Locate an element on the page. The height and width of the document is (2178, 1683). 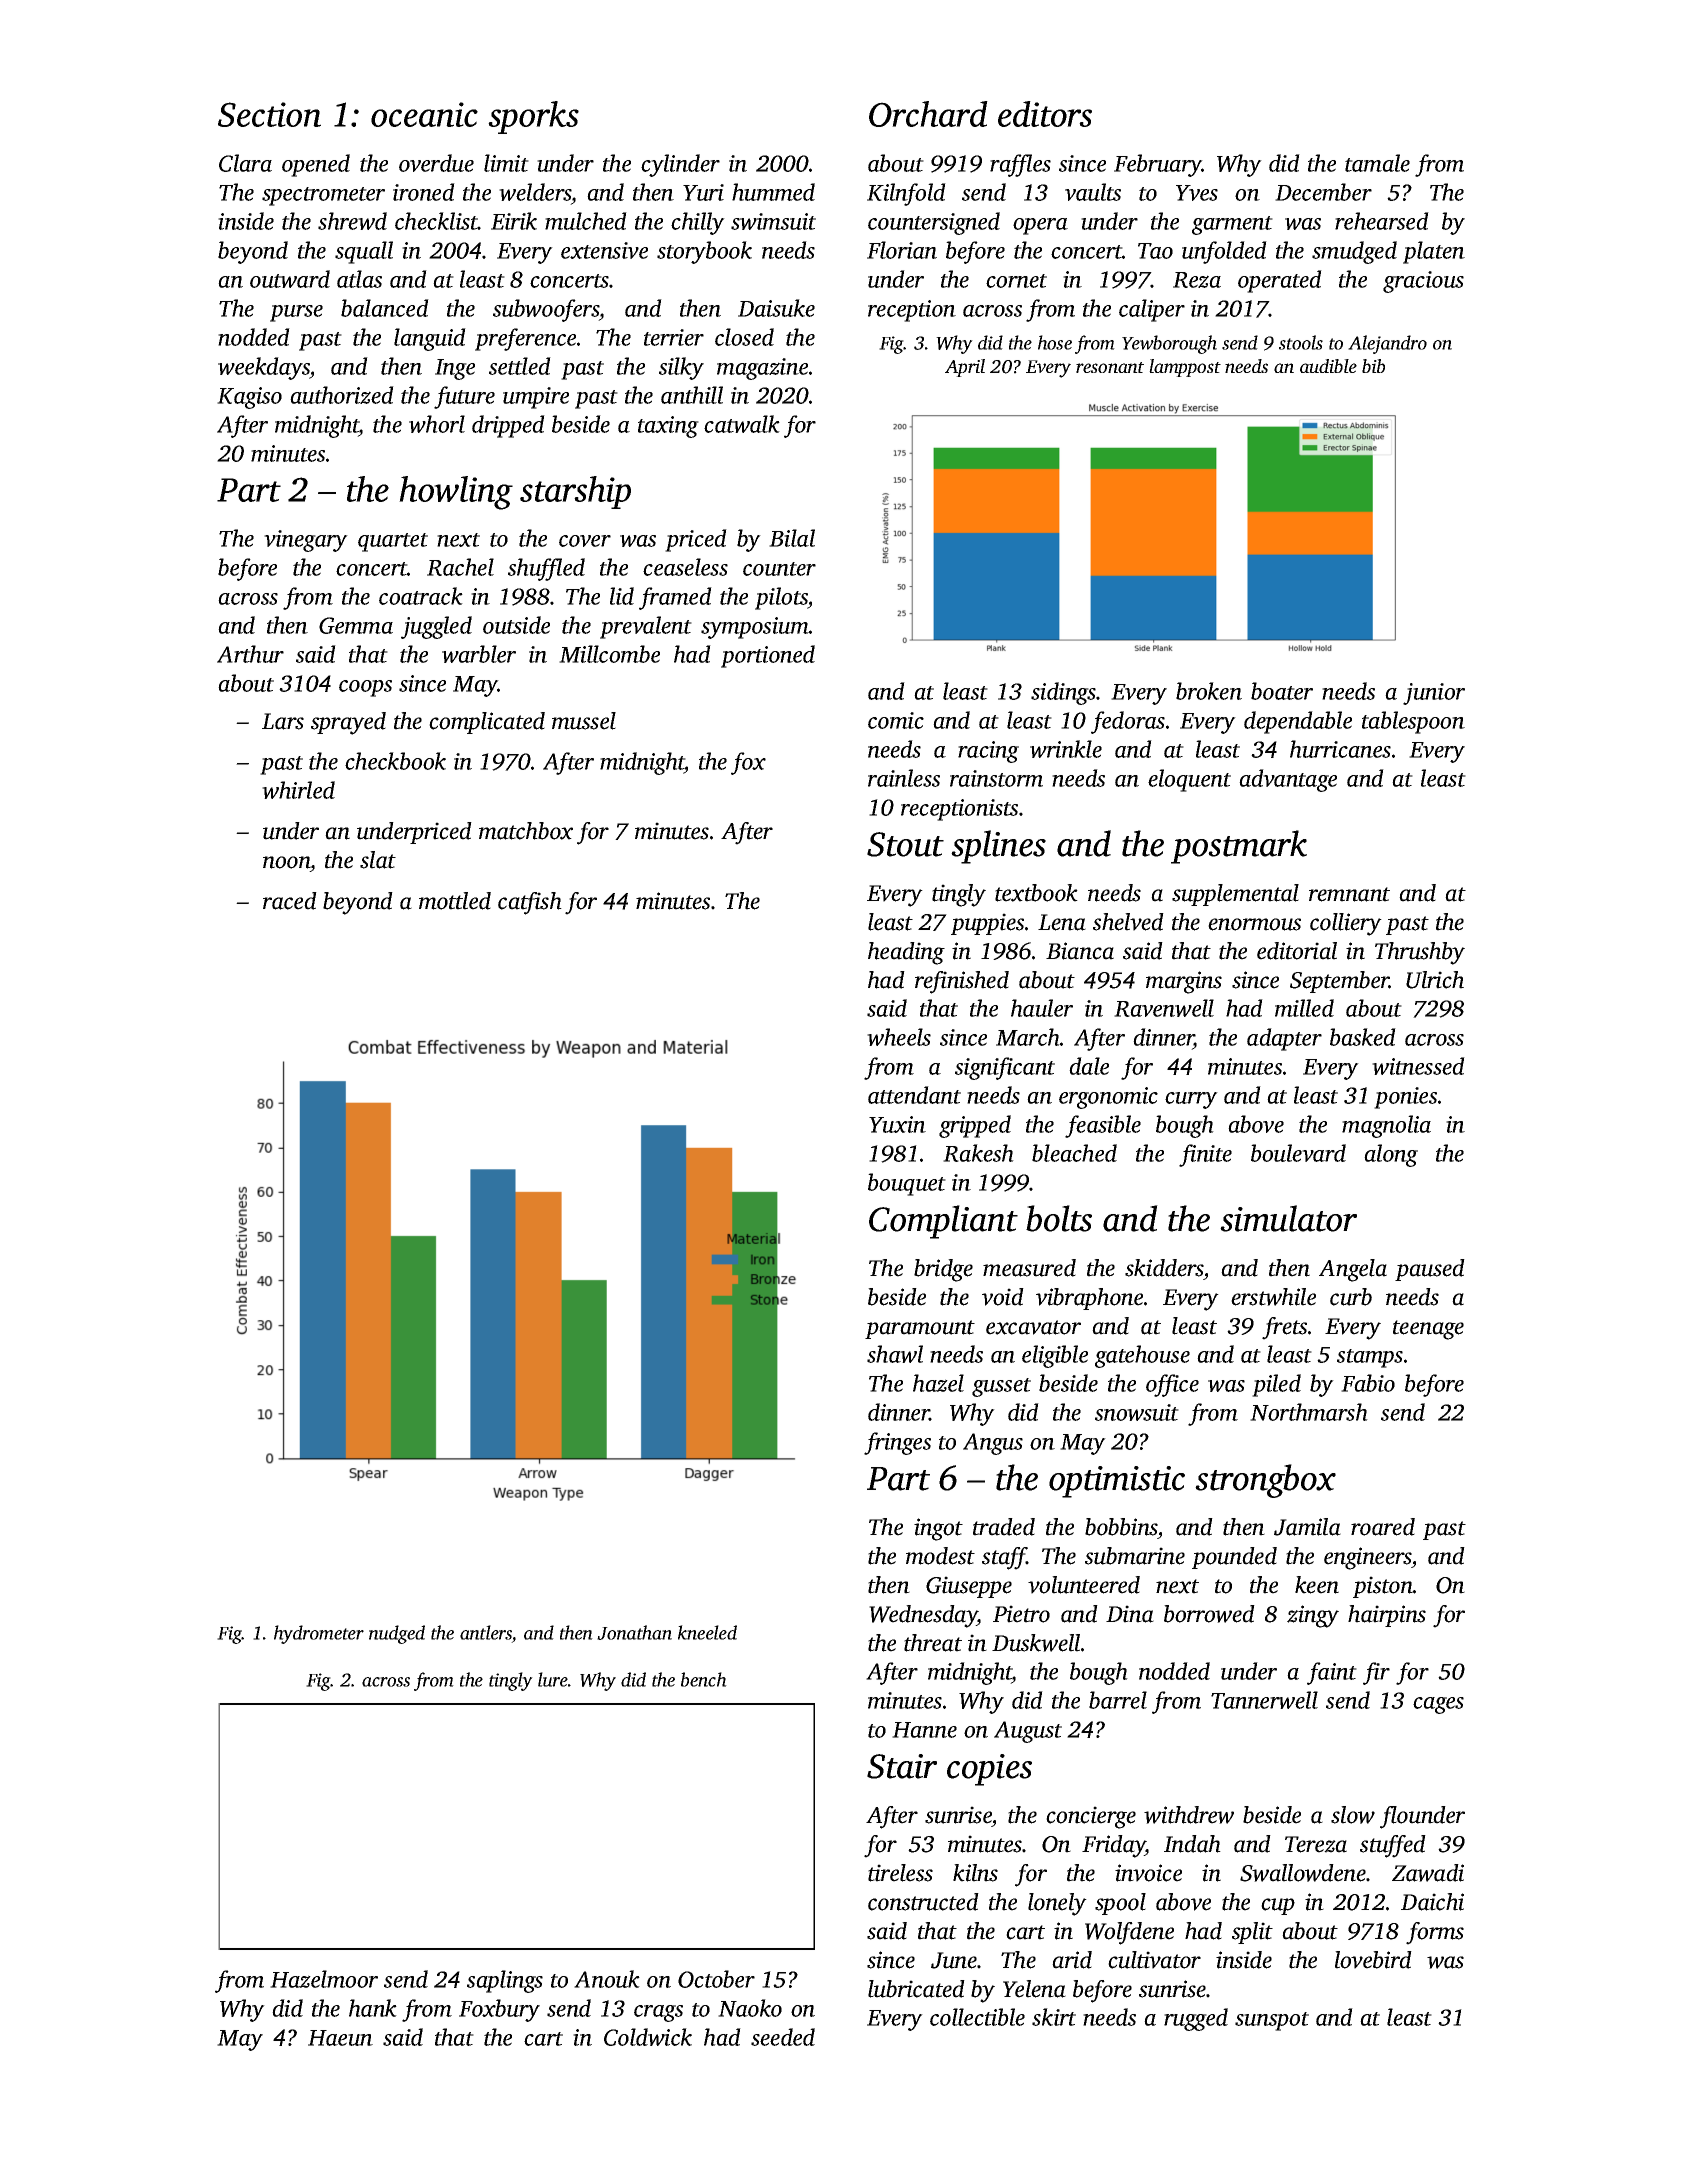
attendant is located at coordinates (914, 1095).
